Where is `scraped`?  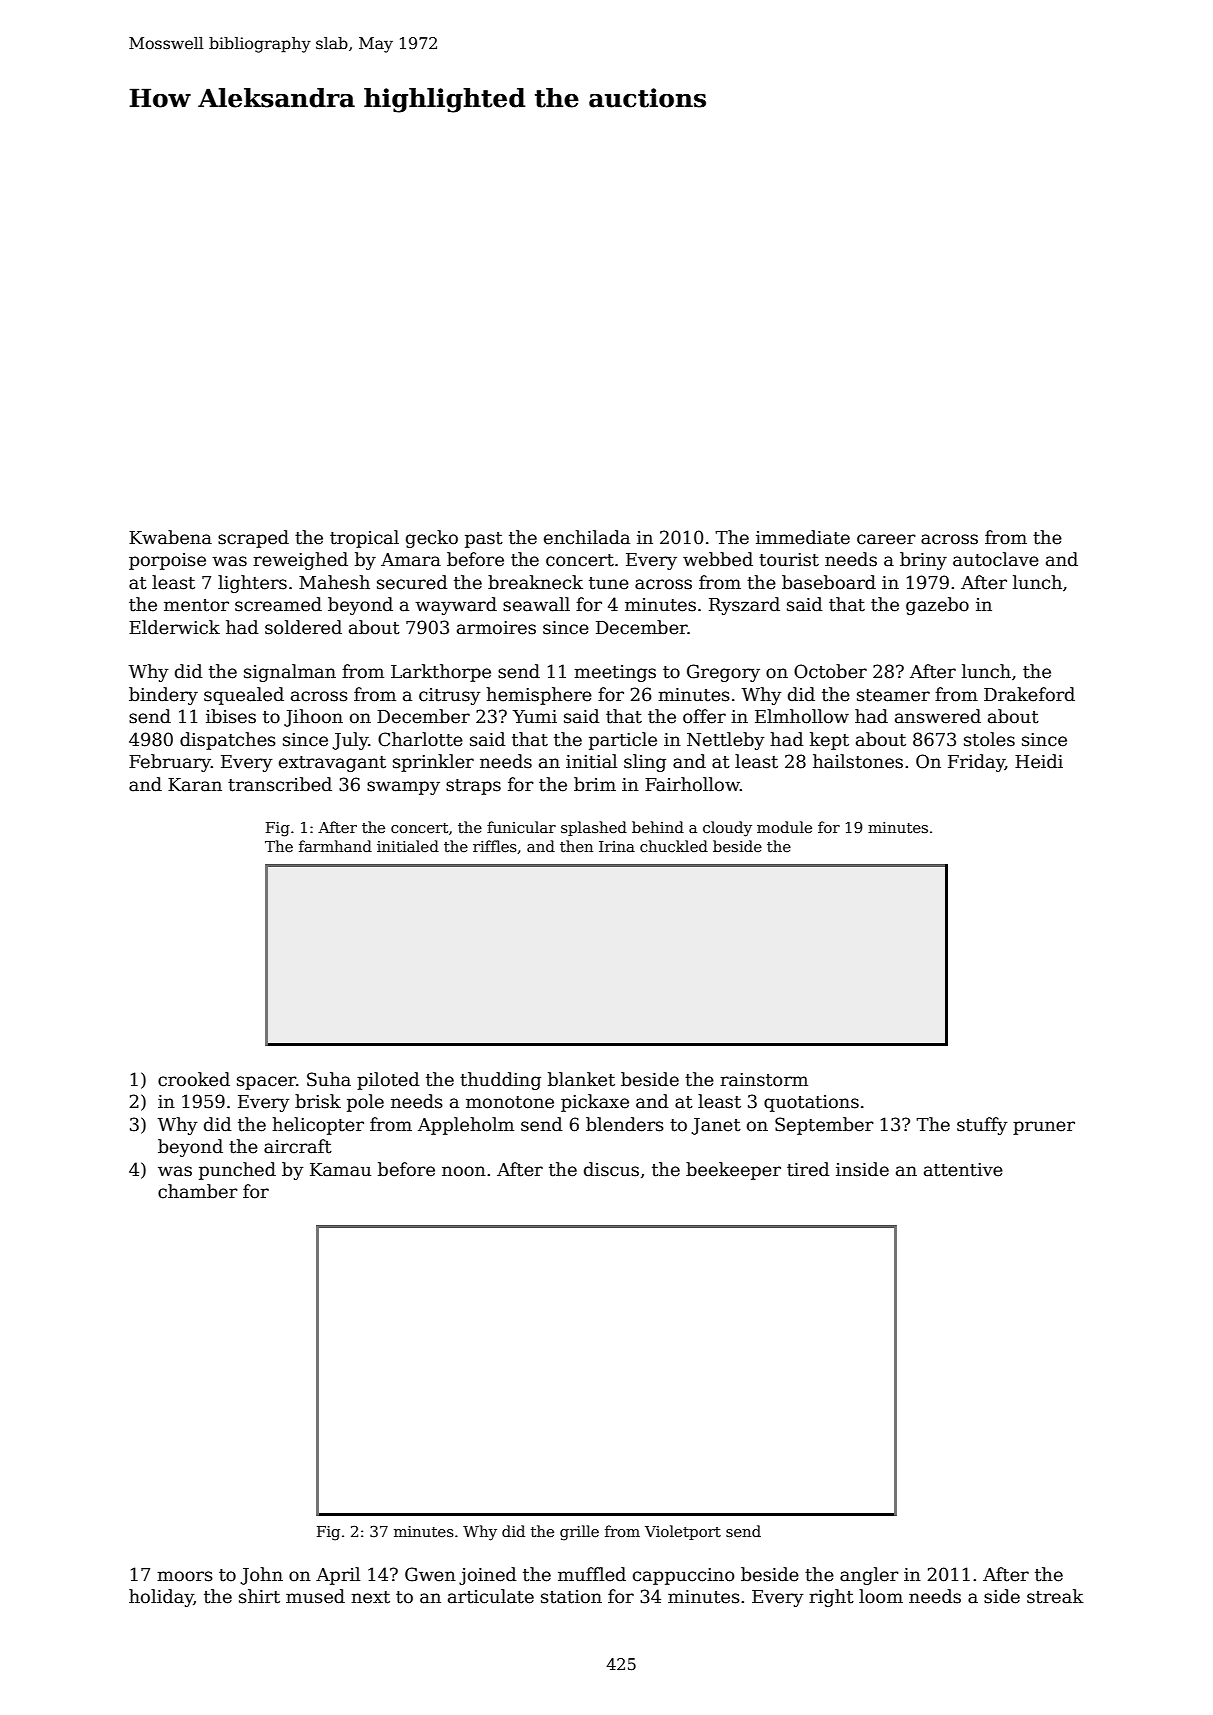
scraped is located at coordinates (253, 539).
